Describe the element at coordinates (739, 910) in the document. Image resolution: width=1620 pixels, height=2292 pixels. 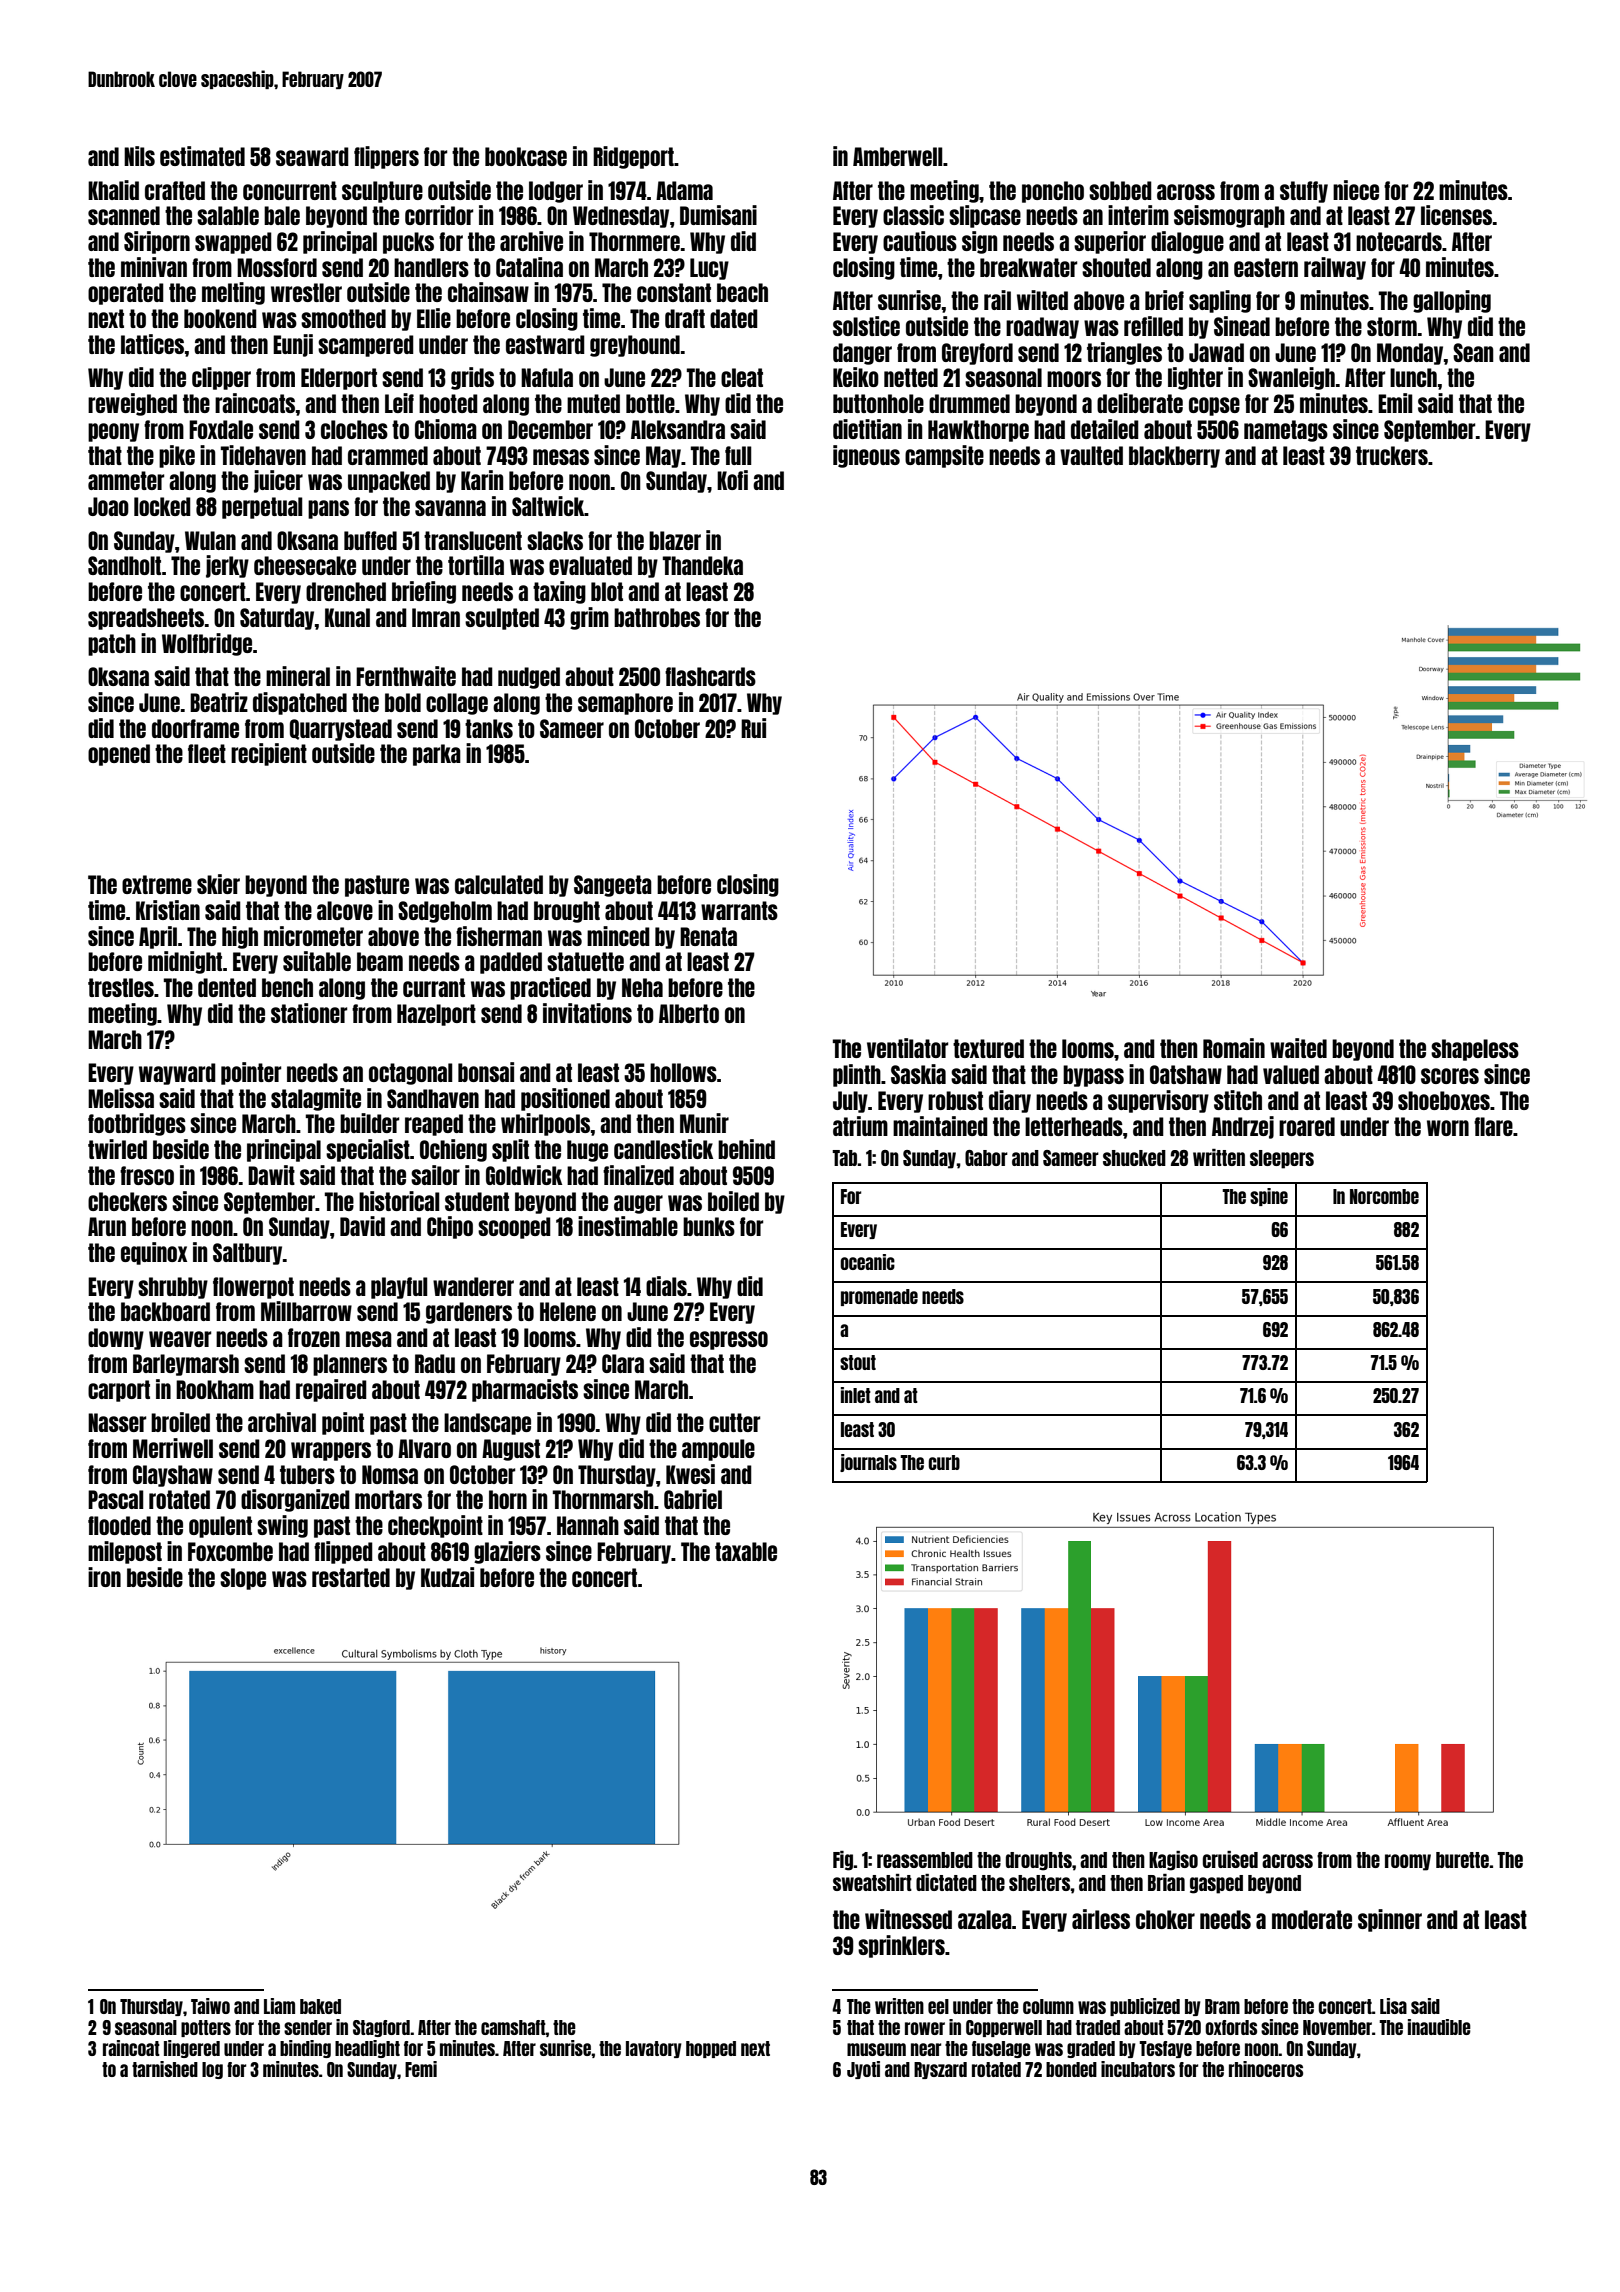
I see `warrants` at that location.
